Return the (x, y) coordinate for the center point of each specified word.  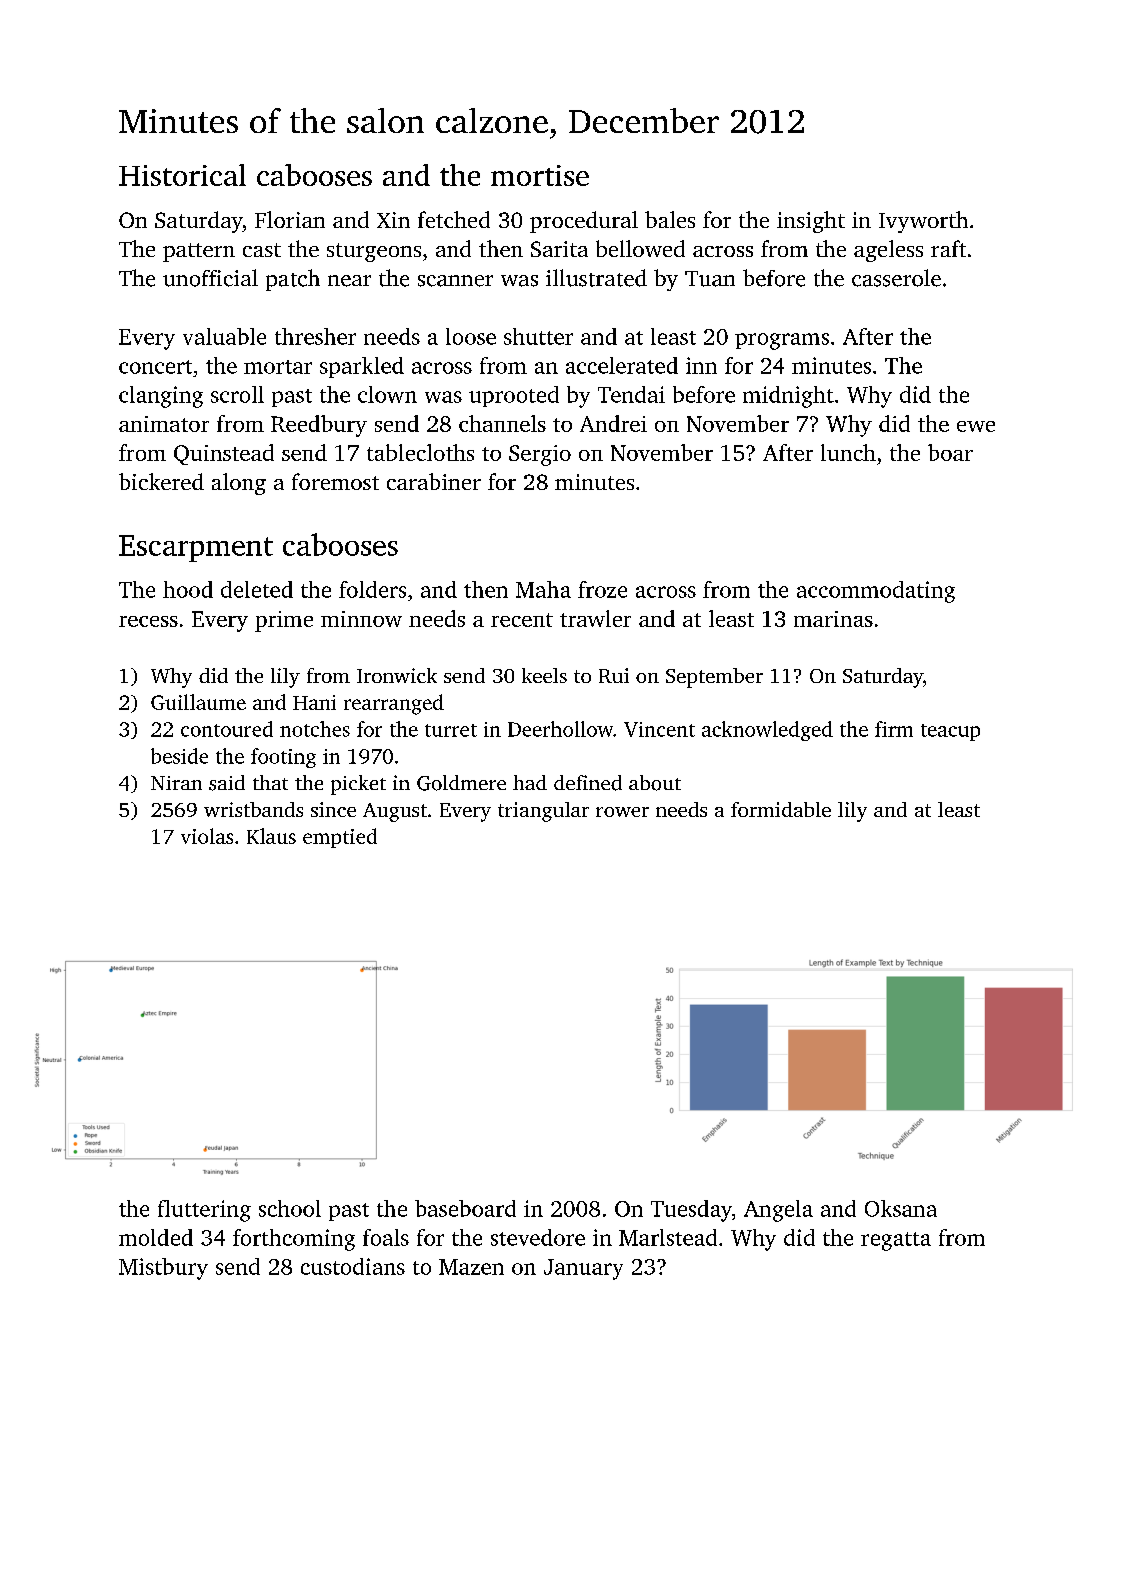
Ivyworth (923, 222)
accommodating (876, 592)
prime (284, 621)
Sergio (540, 455)
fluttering (204, 1211)
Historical (182, 175)
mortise (540, 175)
